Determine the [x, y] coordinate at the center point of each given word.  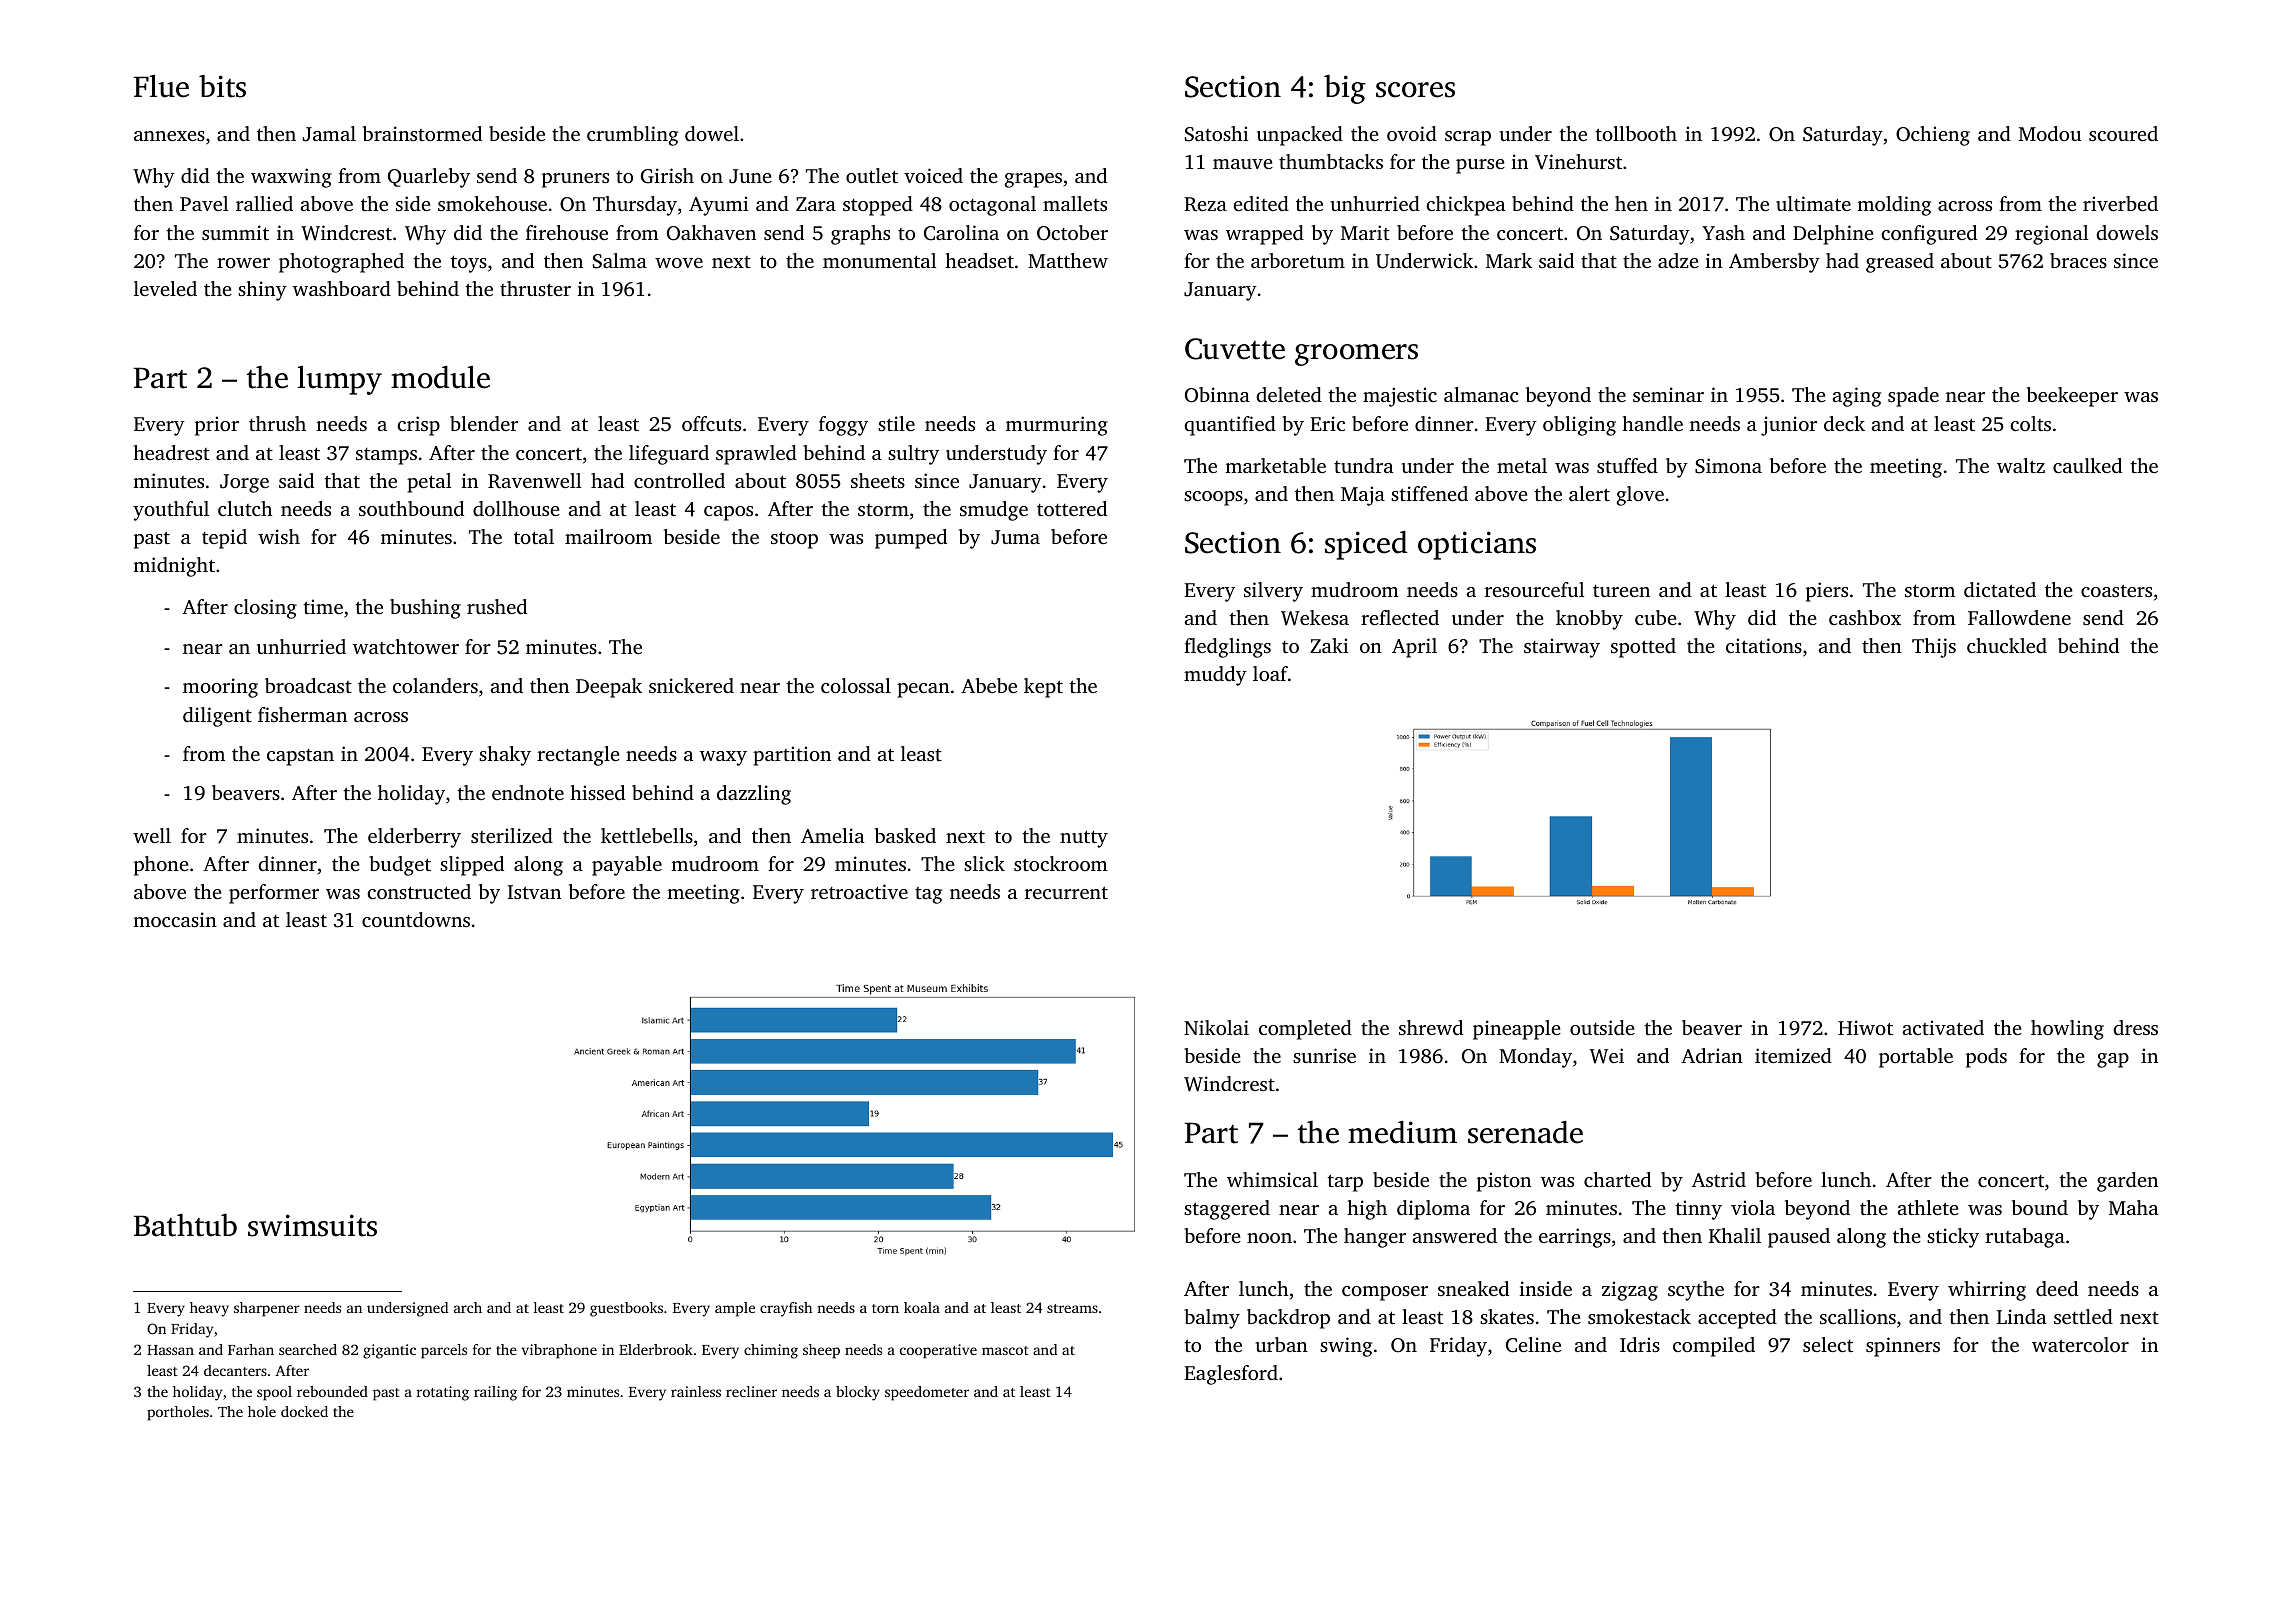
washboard [342, 288]
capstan [300, 757]
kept [1043, 688]
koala [922, 1307]
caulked [2087, 465]
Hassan [170, 1350]
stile [896, 423]
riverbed [2120, 203]
